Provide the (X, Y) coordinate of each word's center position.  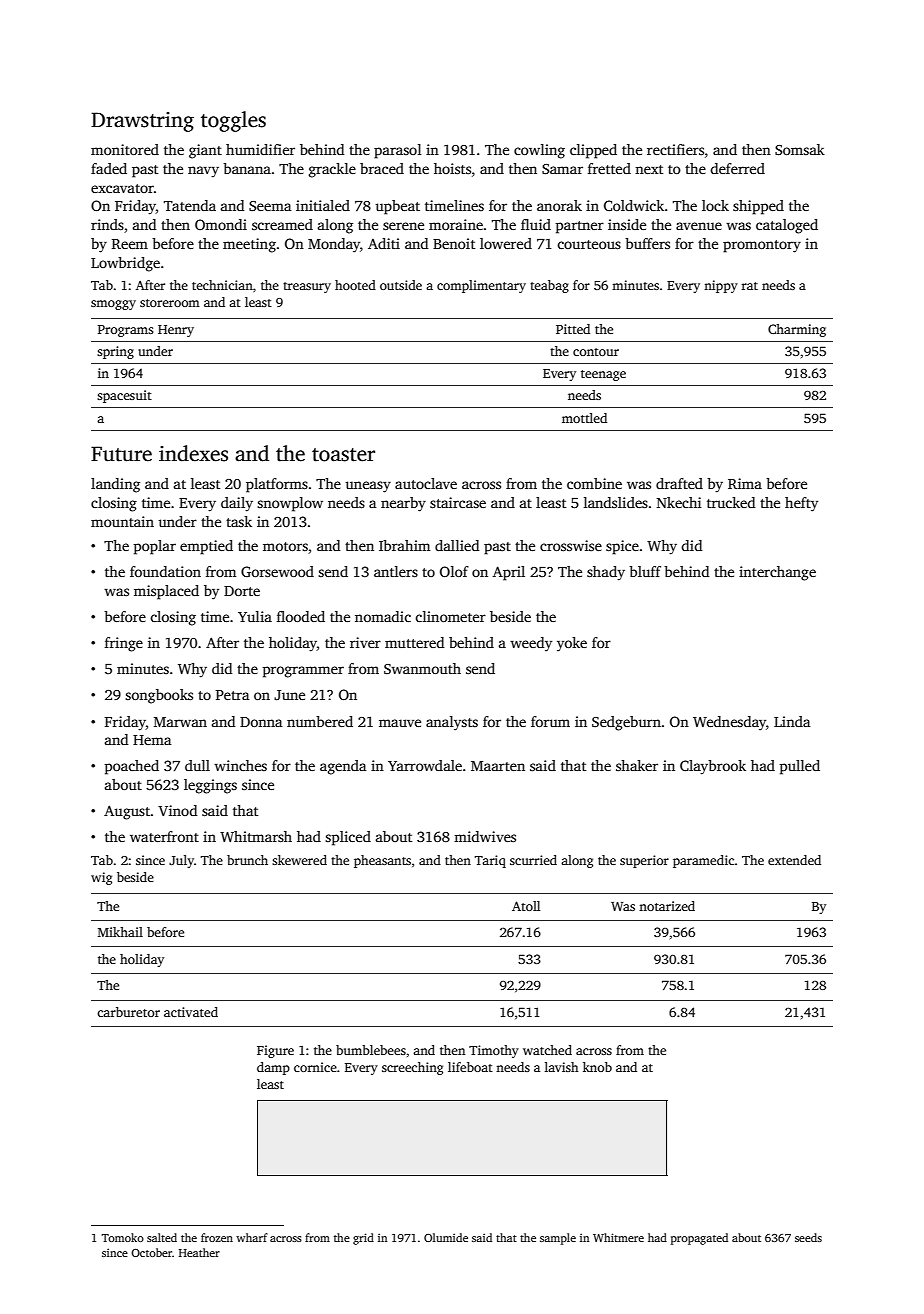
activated (191, 1012)
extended (794, 860)
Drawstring (142, 122)
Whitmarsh (256, 836)
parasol (398, 151)
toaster (343, 455)
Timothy (494, 1051)
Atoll (526, 906)
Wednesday (729, 723)
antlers (396, 571)
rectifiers (675, 149)
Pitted (573, 329)
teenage (603, 375)
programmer (303, 672)
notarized (667, 906)
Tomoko (123, 1237)
